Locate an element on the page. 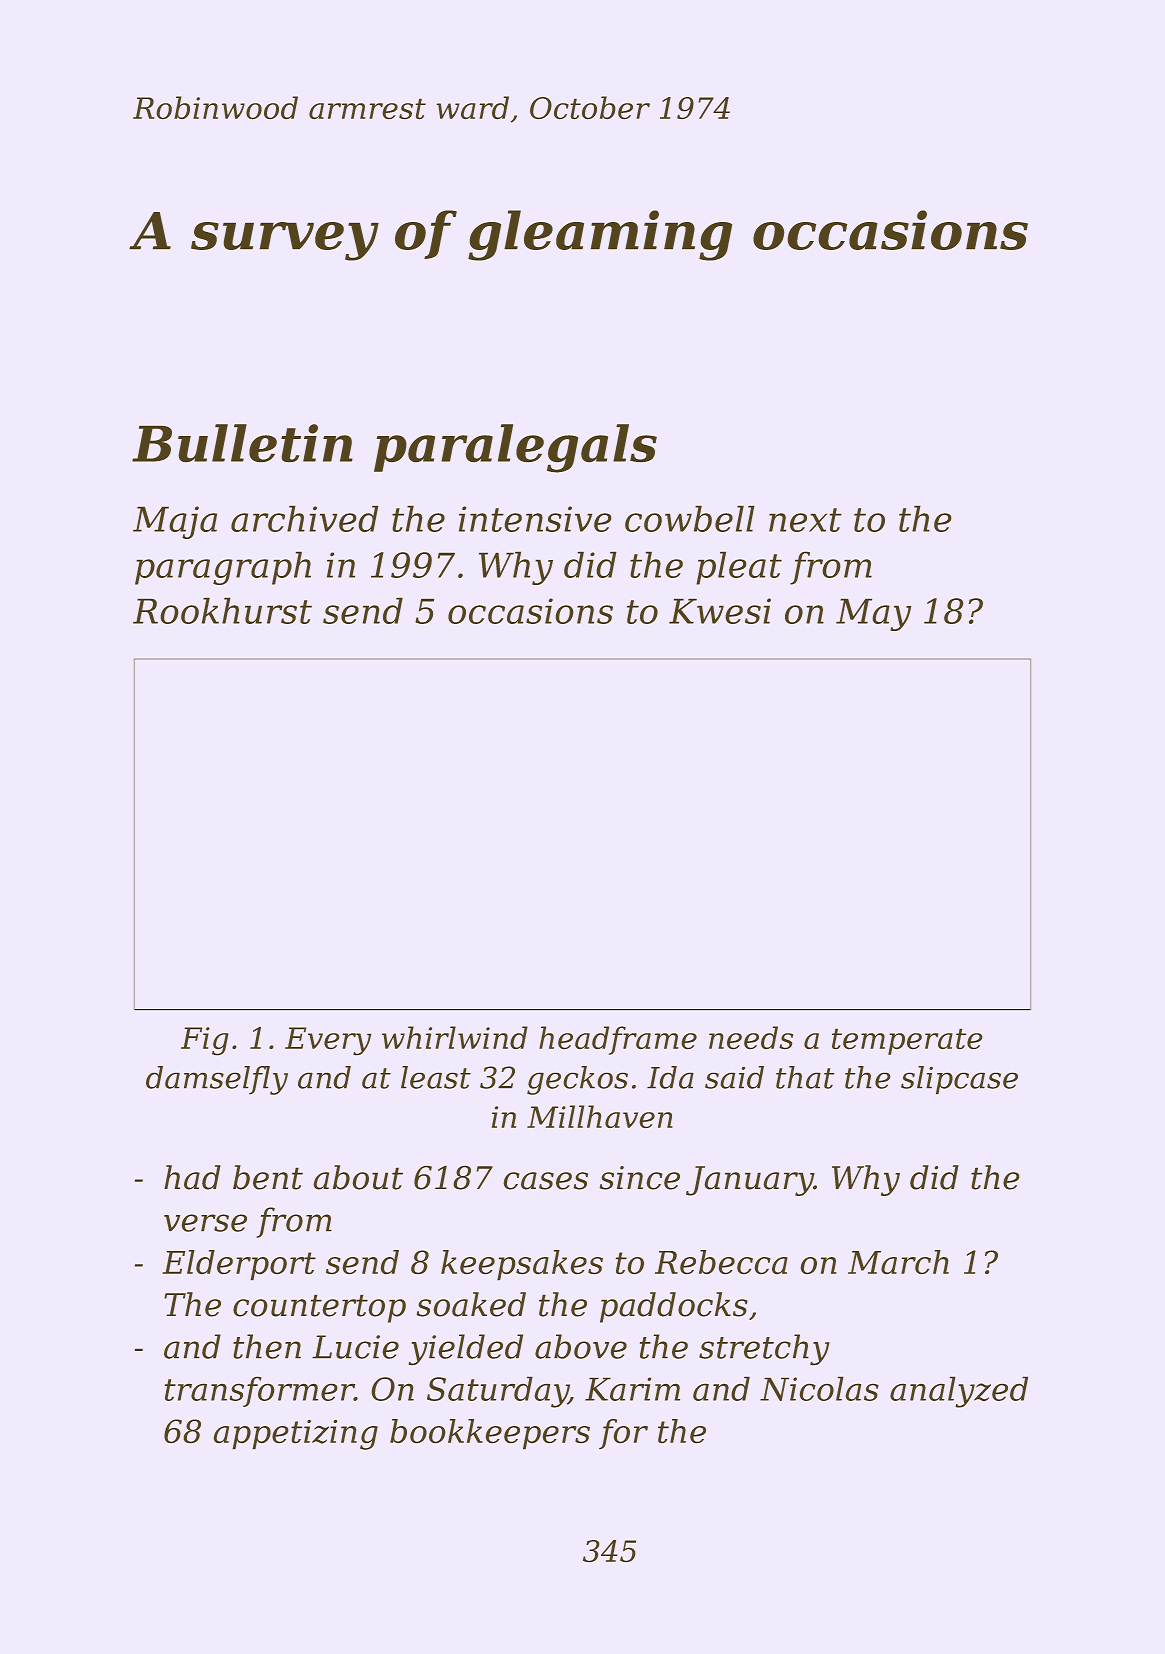 This image has width=1165, height=1654. bent is located at coordinates (268, 1177).
